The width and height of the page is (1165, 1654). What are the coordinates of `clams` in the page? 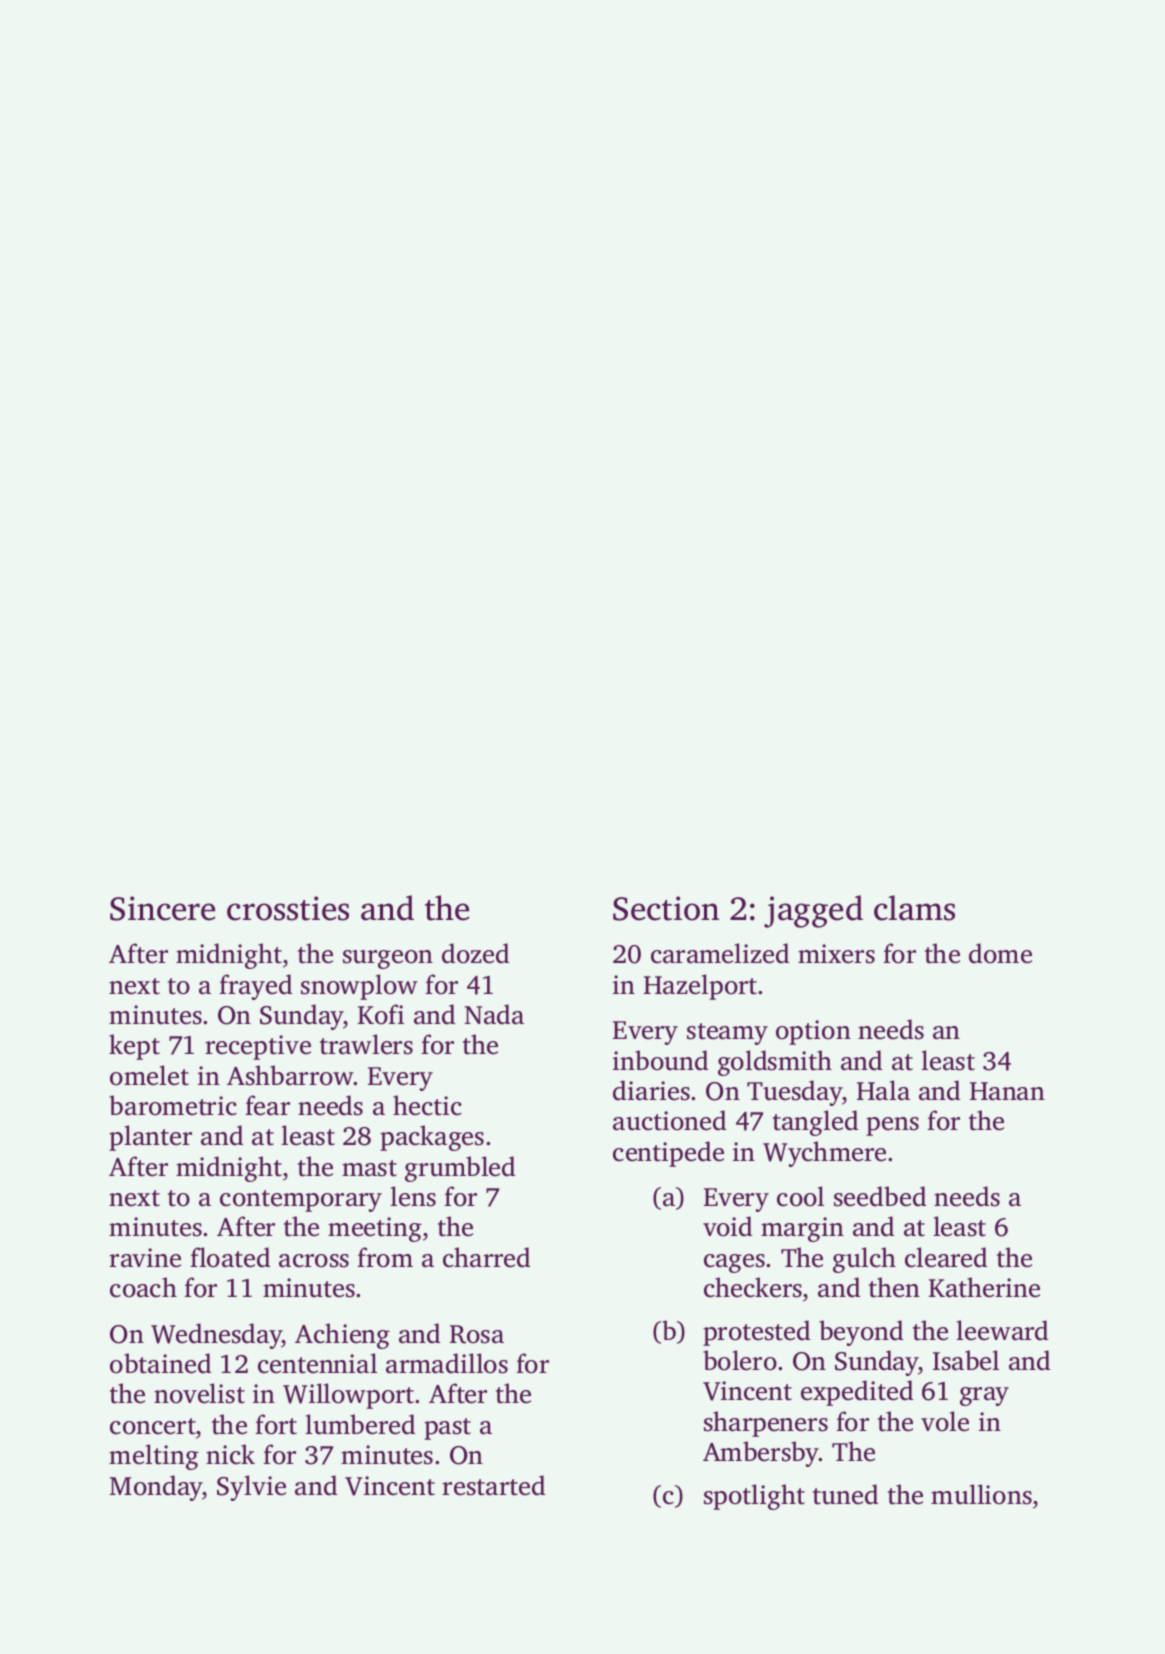 It's located at (914, 908).
